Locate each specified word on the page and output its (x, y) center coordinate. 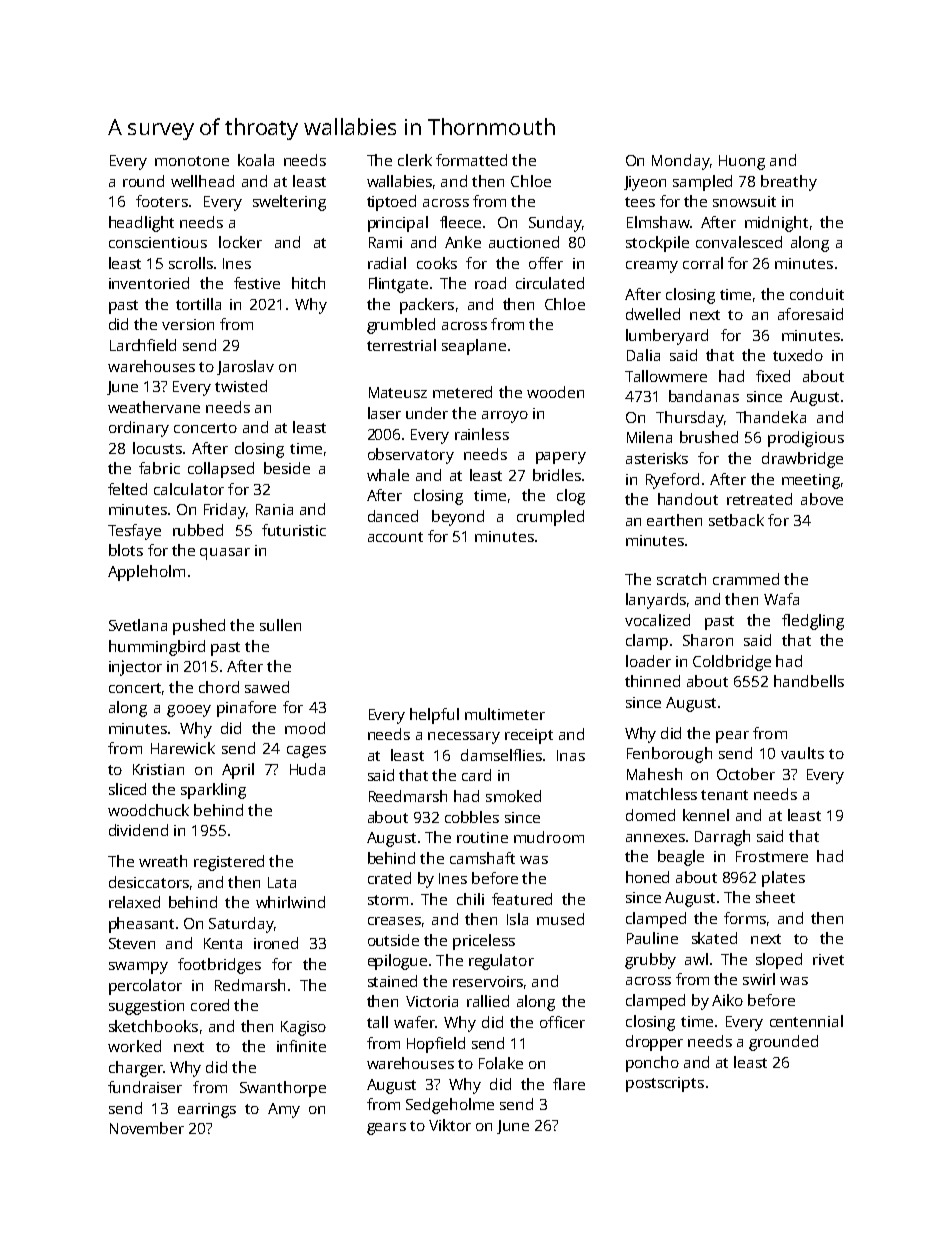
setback (736, 520)
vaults (802, 753)
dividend (138, 830)
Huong (742, 162)
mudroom (549, 837)
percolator (145, 987)
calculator (189, 489)
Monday (681, 162)
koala (256, 160)
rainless (482, 434)
